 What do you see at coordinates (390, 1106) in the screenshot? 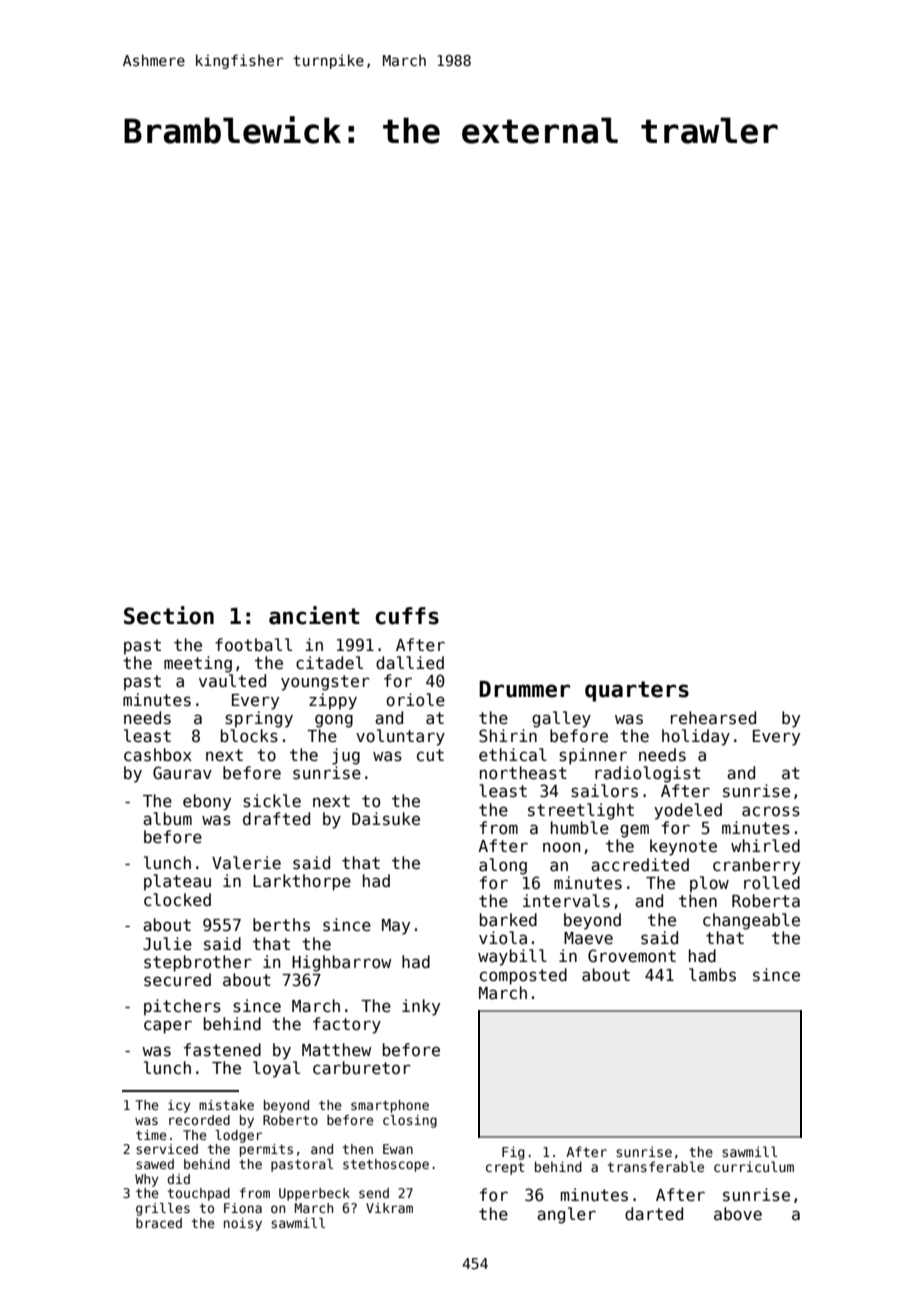
I see `smartphone` at bounding box center [390, 1106].
